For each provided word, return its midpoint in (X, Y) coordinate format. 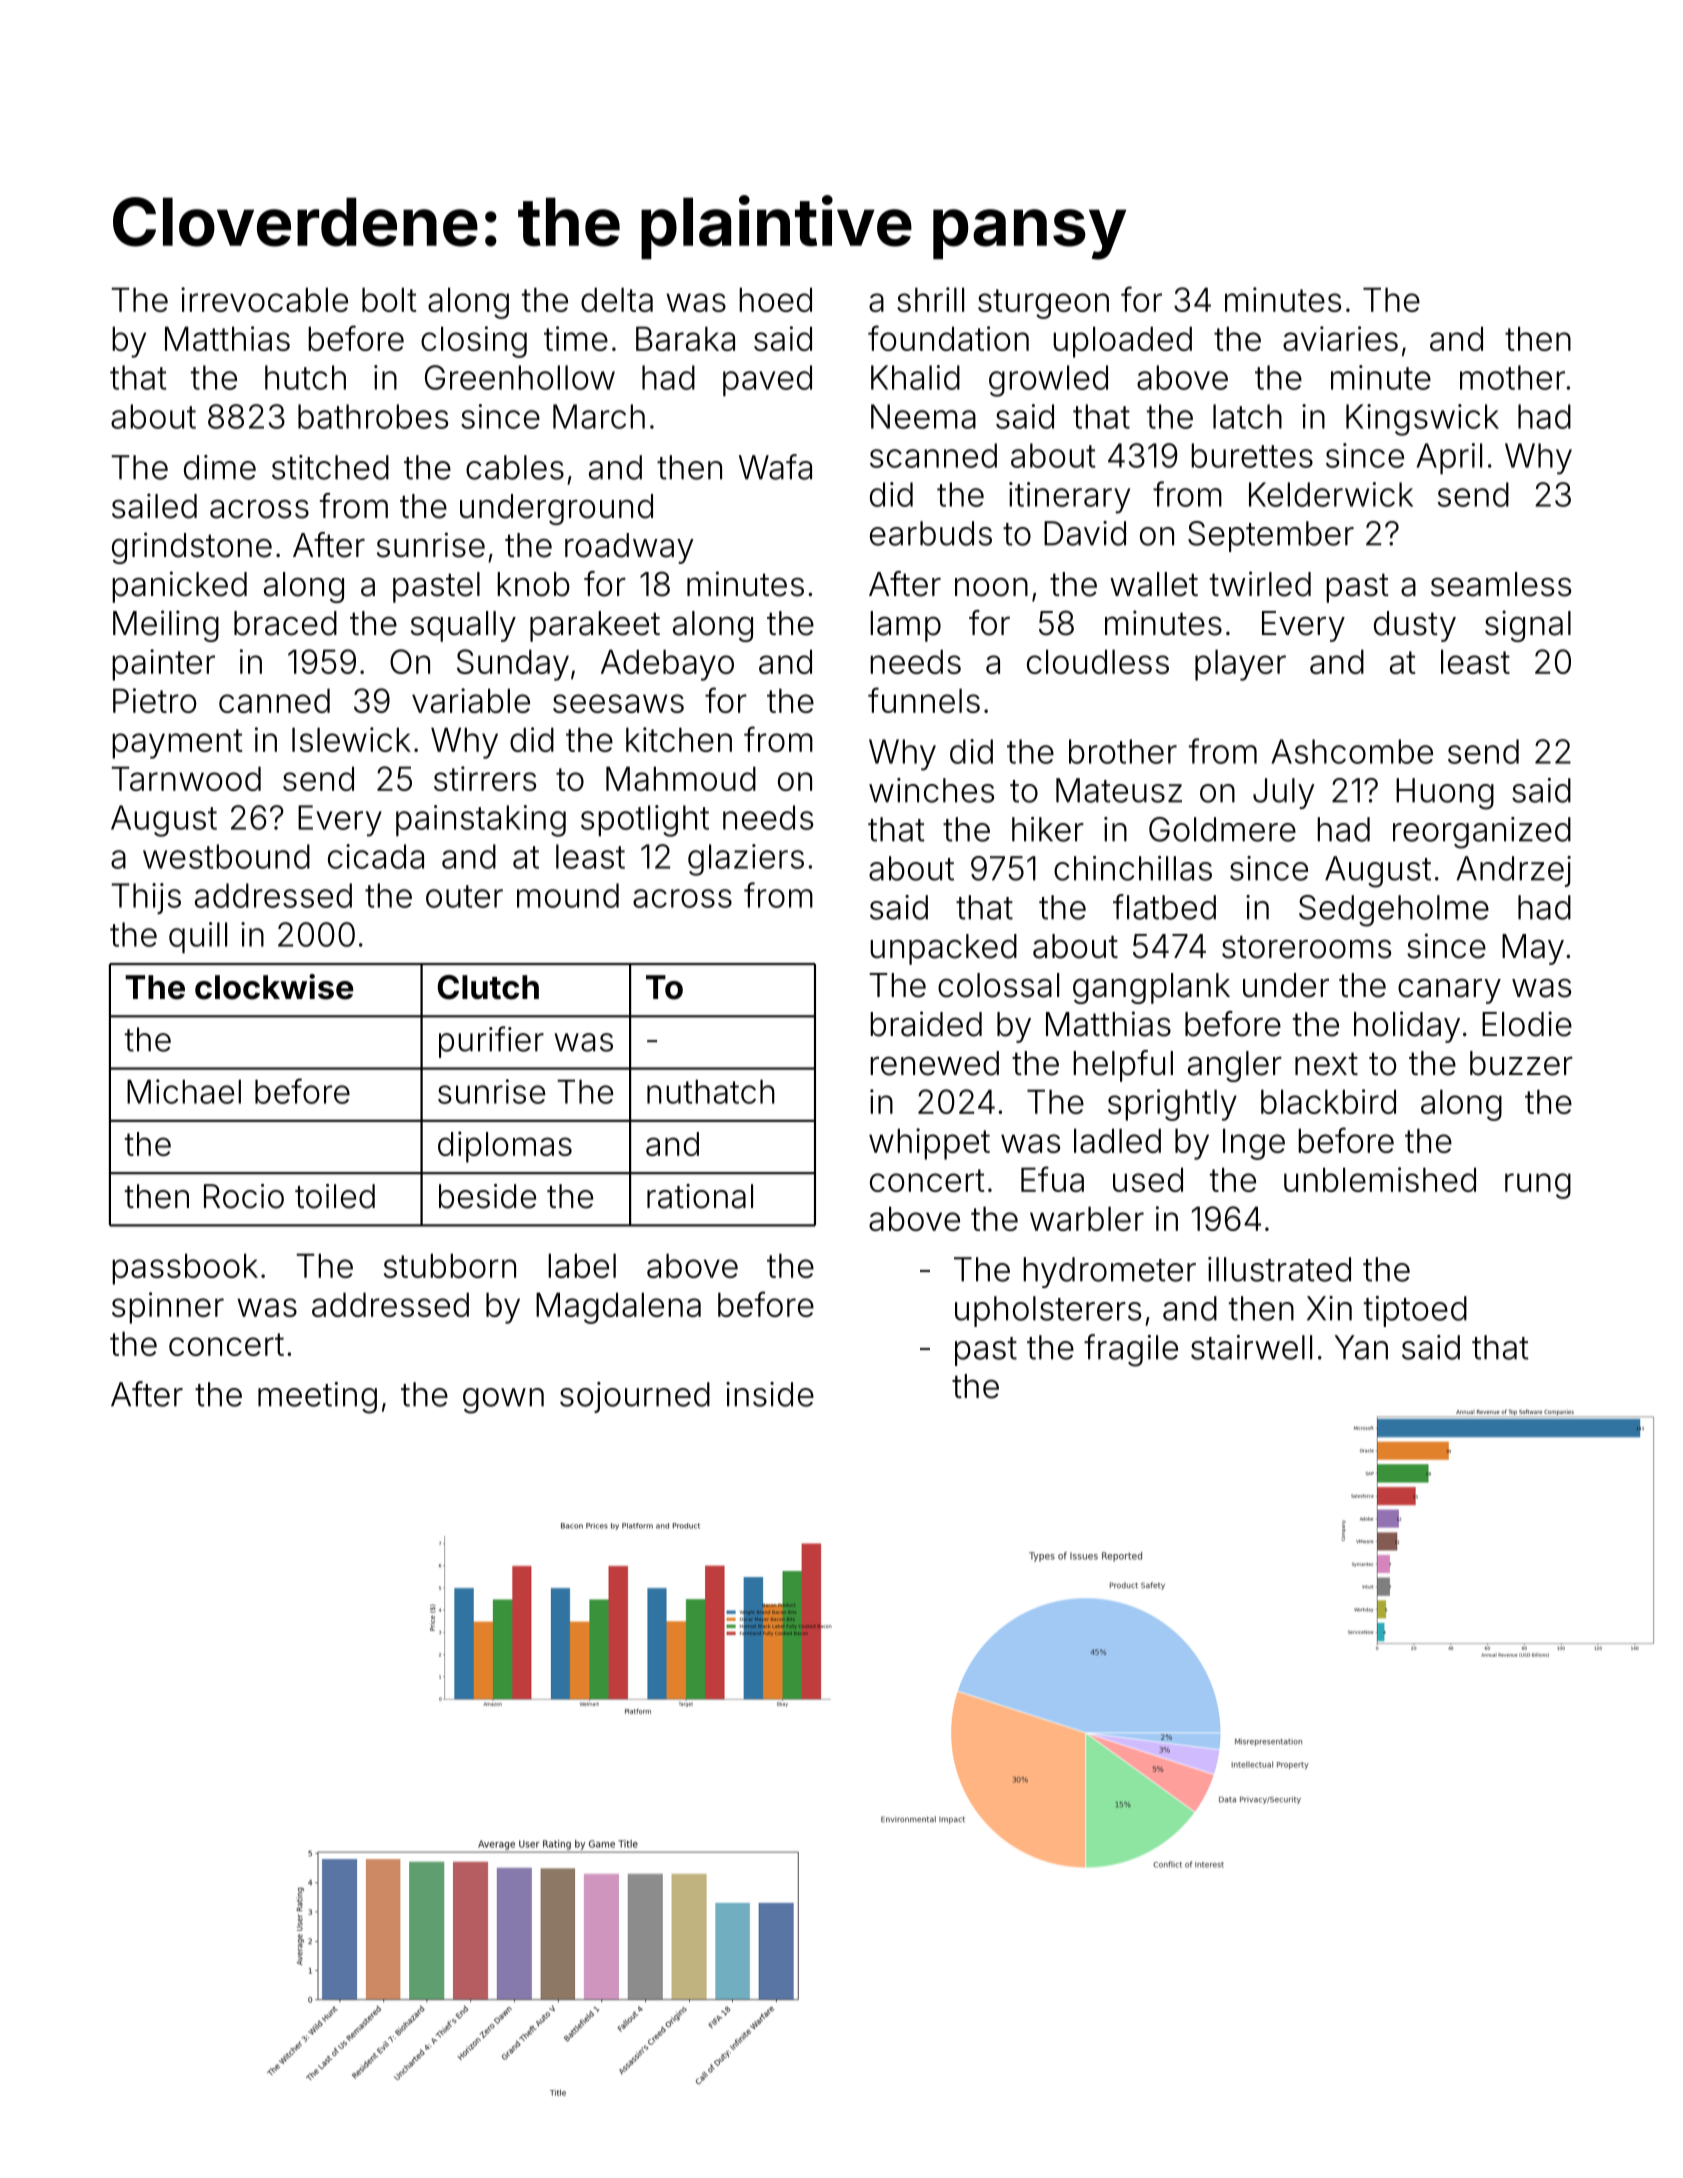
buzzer (1521, 1063)
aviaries (1340, 338)
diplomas (505, 1147)
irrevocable (264, 299)
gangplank (1151, 988)
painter (163, 665)
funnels (924, 700)
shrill (930, 299)
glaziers (746, 860)
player (1240, 665)
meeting (317, 1398)
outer (464, 896)
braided (926, 1024)
